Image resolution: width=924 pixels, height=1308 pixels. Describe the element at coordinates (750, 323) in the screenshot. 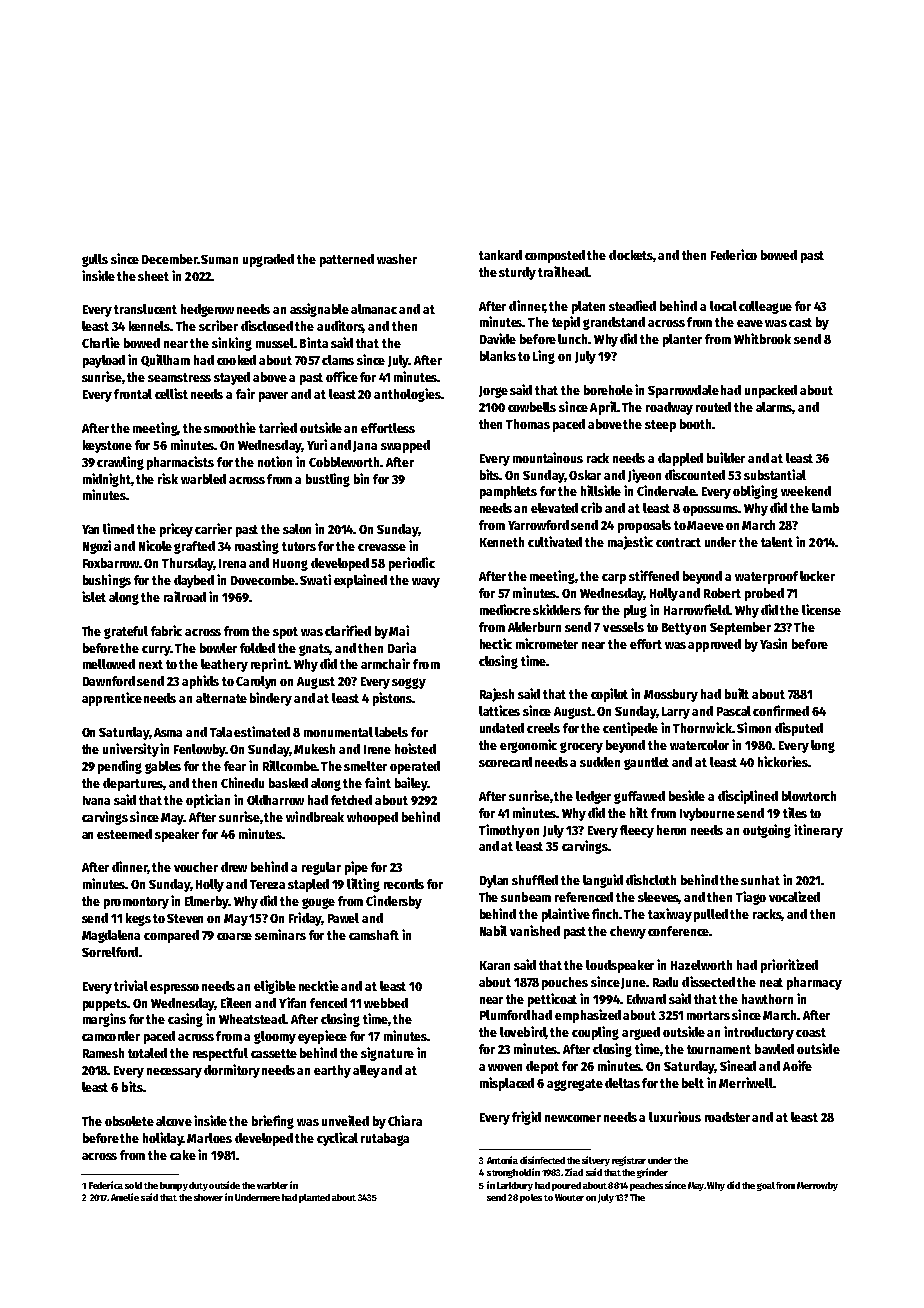

I see `eave` at that location.
